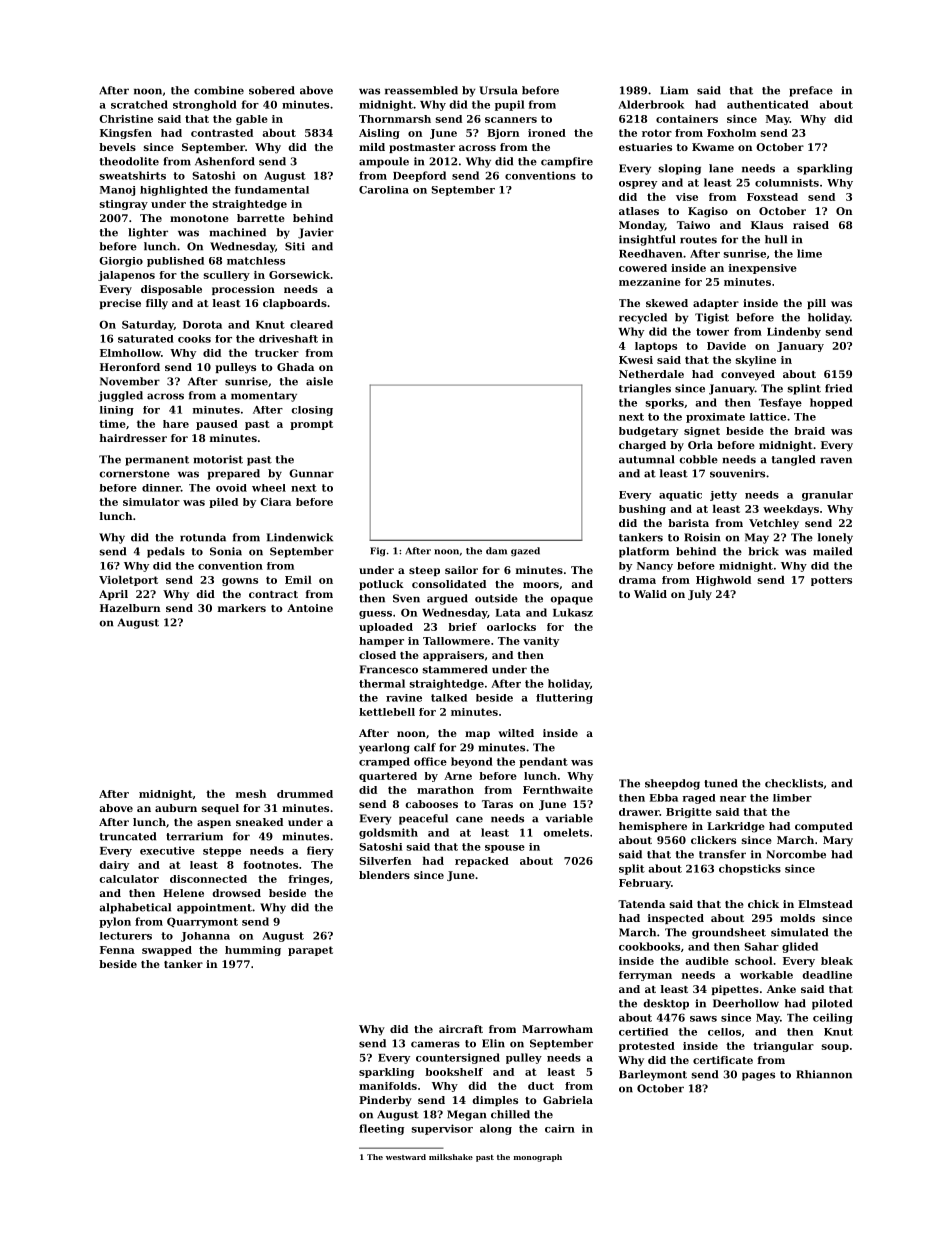  What do you see at coordinates (117, 950) in the screenshot?
I see `Fenna` at bounding box center [117, 950].
